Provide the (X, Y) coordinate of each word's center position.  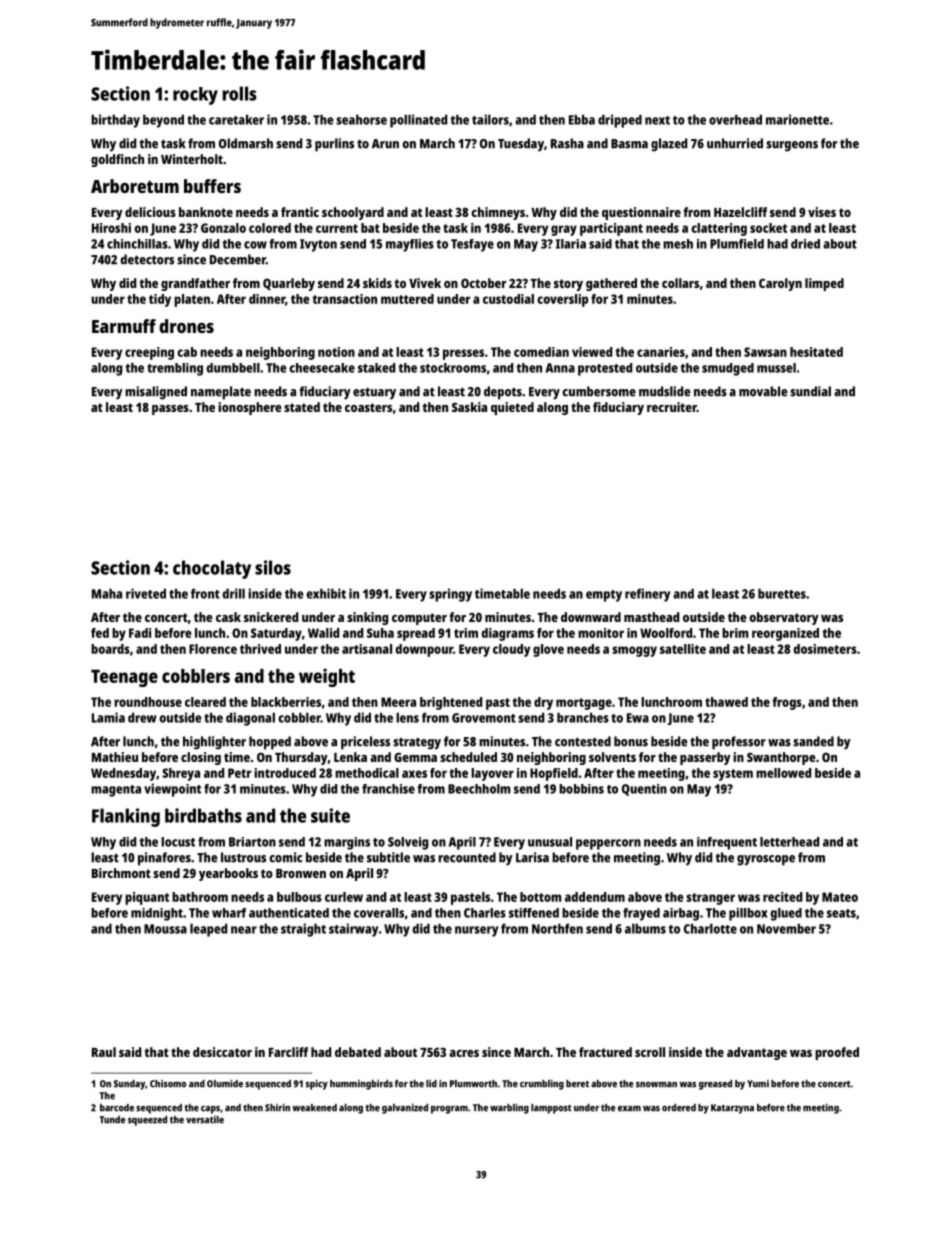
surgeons (792, 146)
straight (303, 930)
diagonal (250, 719)
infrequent (727, 843)
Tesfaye (472, 245)
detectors (147, 259)
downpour (424, 650)
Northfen (557, 928)
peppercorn (608, 844)
